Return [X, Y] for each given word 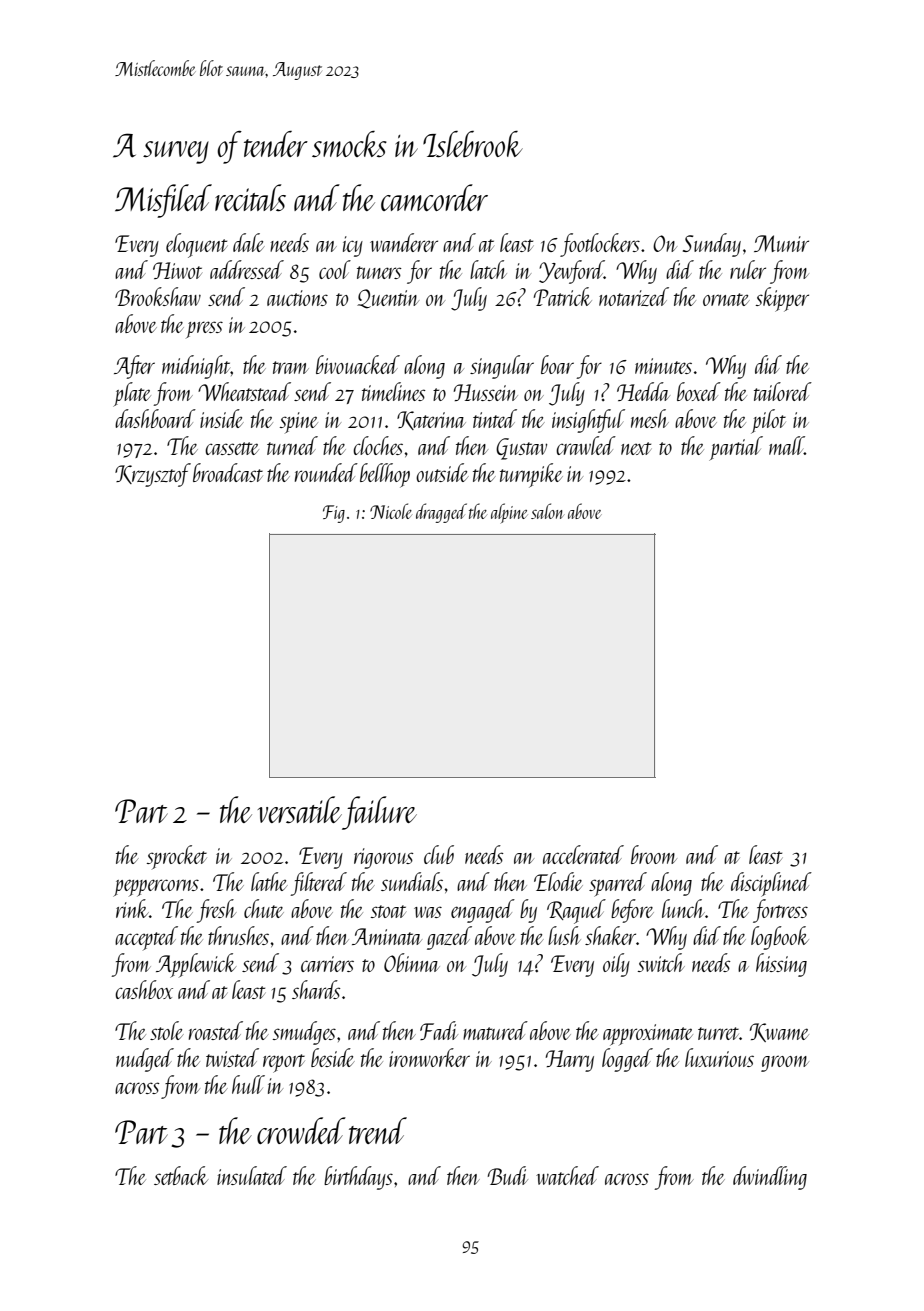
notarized [634, 296]
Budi [507, 1175]
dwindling [770, 1178]
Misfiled [163, 201]
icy [353, 246]
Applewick [196, 965]
